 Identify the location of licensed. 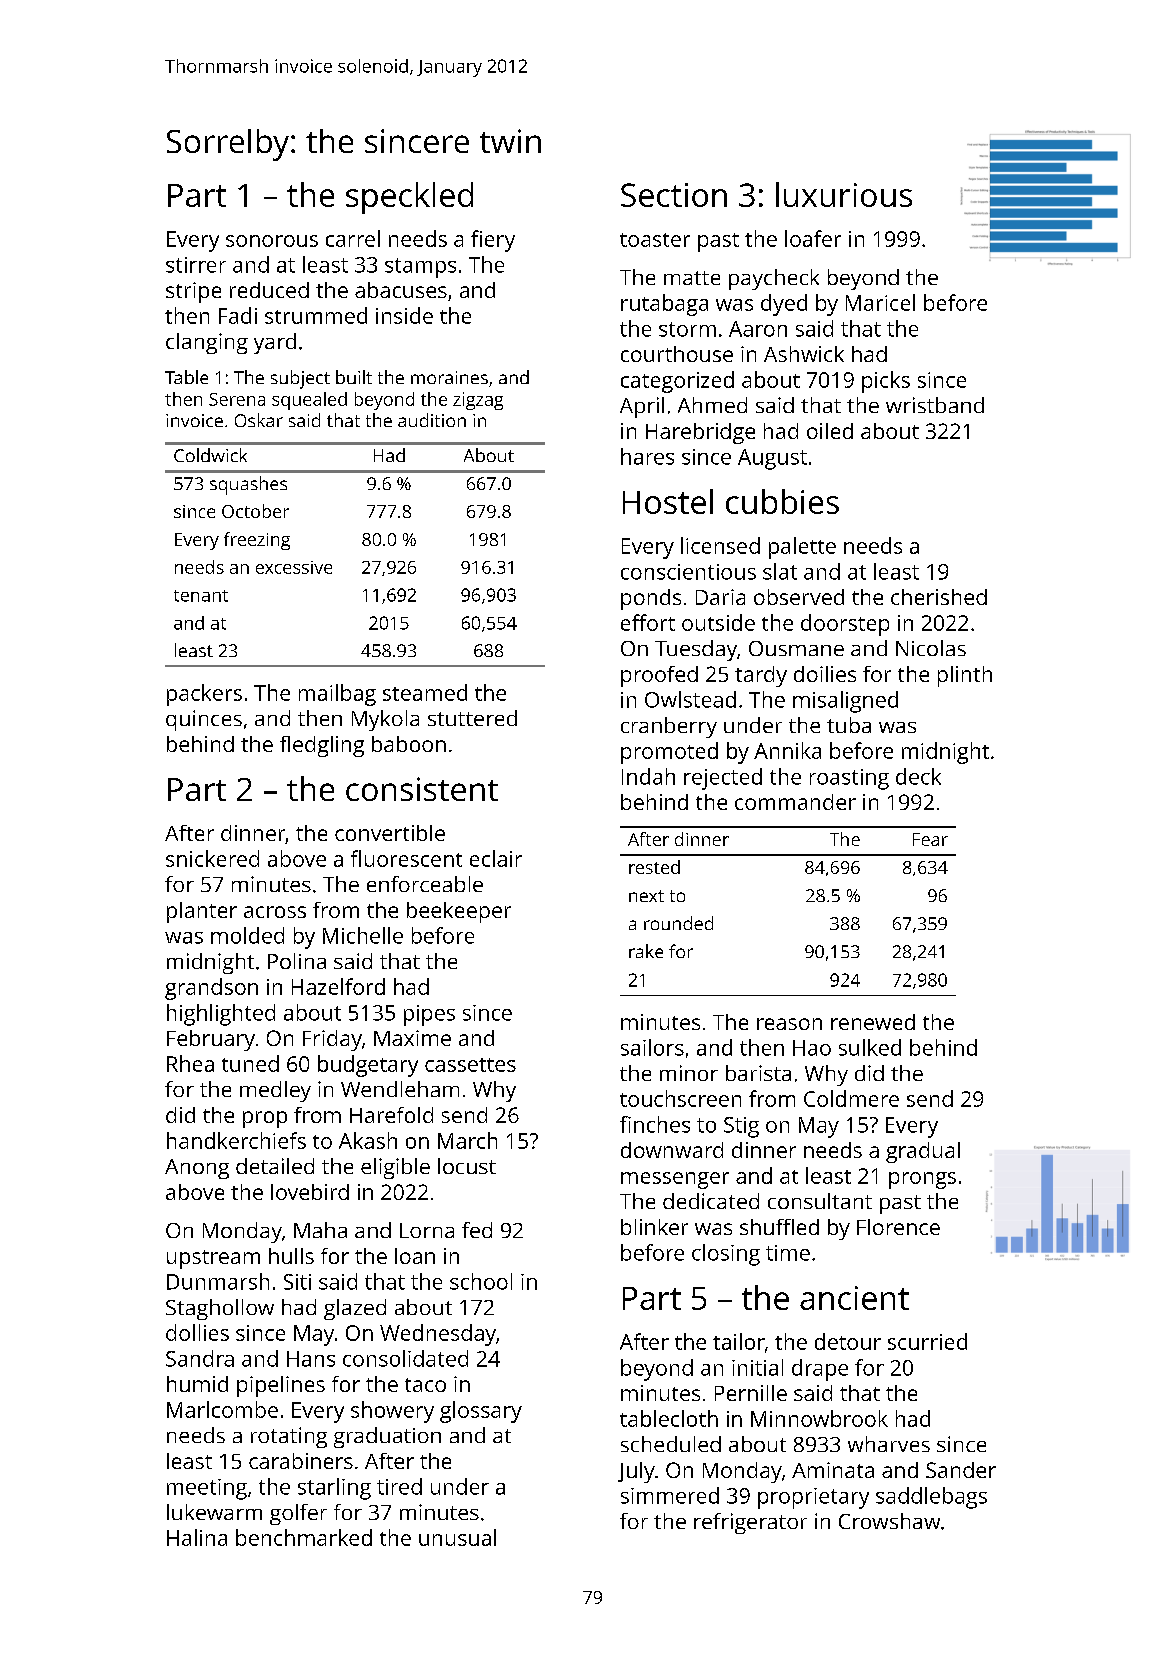
(720, 545).
